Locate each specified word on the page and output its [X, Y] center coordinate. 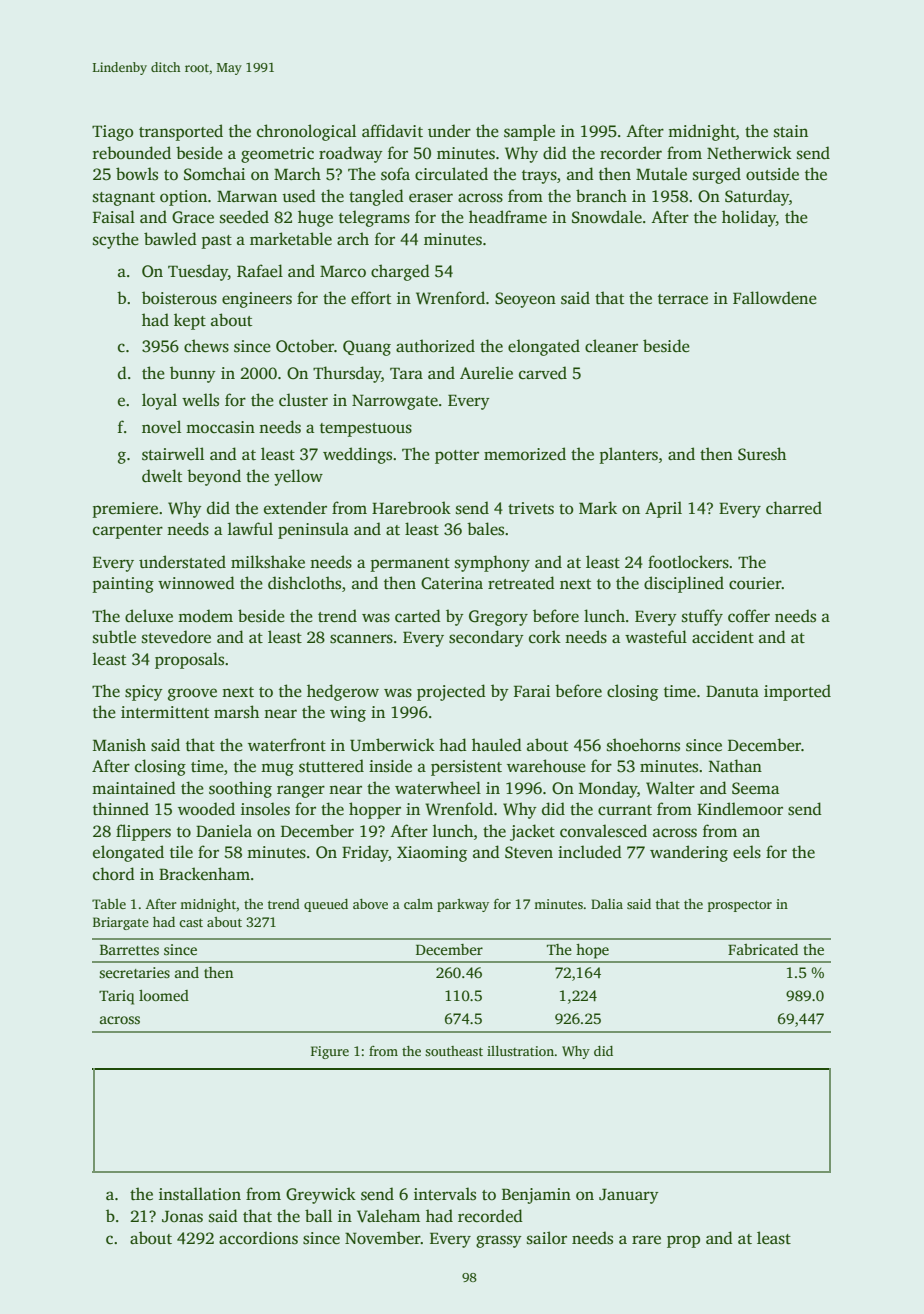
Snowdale [607, 217]
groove [192, 694]
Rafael [260, 271]
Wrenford [450, 297]
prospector [740, 906]
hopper [375, 810]
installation [200, 1194]
